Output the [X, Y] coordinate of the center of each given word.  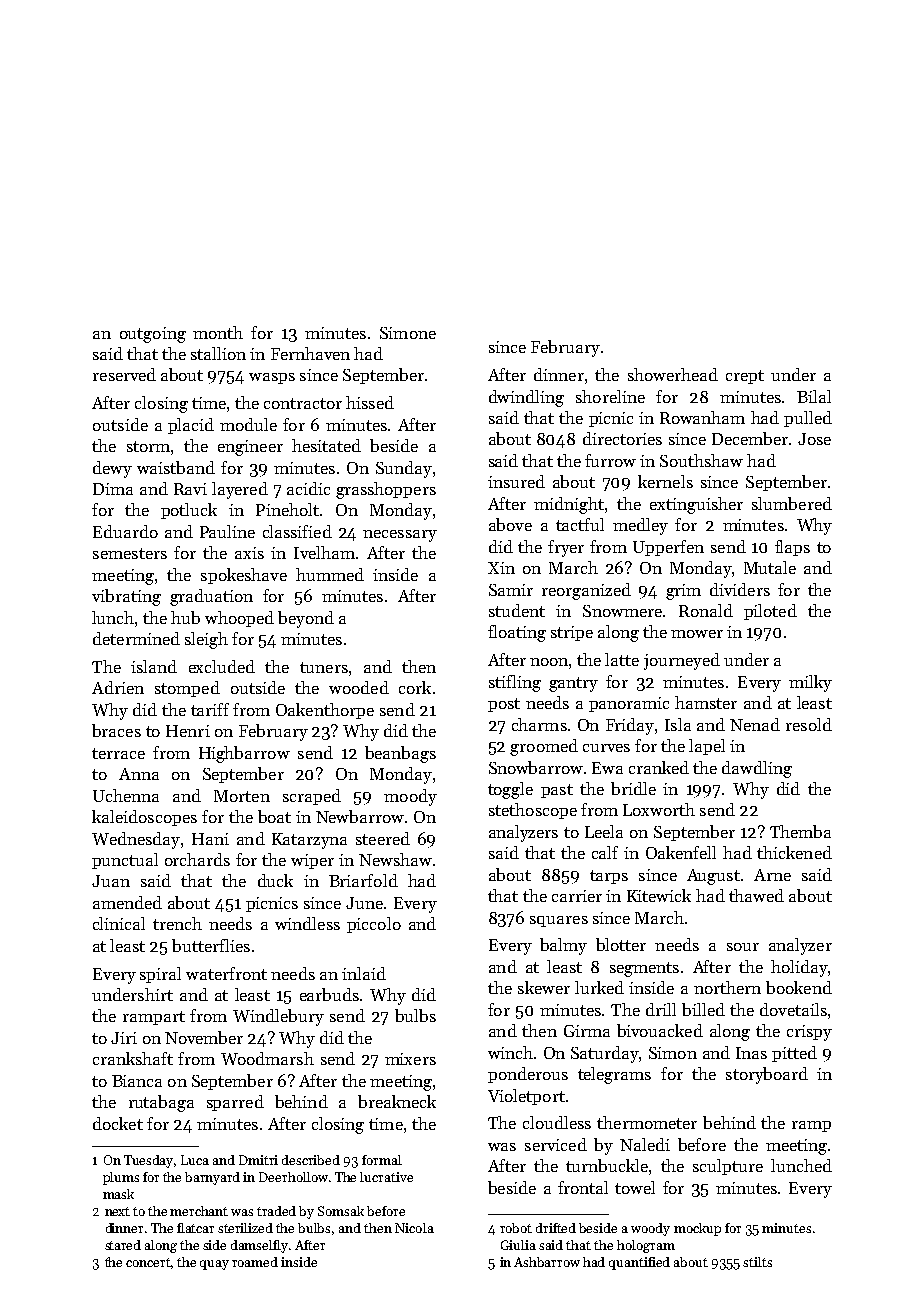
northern [727, 987]
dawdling [757, 769]
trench [177, 923]
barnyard [212, 1178]
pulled [808, 419]
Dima [113, 489]
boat [274, 816]
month [218, 332]
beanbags [400, 754]
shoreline [610, 396]
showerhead [673, 374]
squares [559, 921]
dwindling [526, 398]
